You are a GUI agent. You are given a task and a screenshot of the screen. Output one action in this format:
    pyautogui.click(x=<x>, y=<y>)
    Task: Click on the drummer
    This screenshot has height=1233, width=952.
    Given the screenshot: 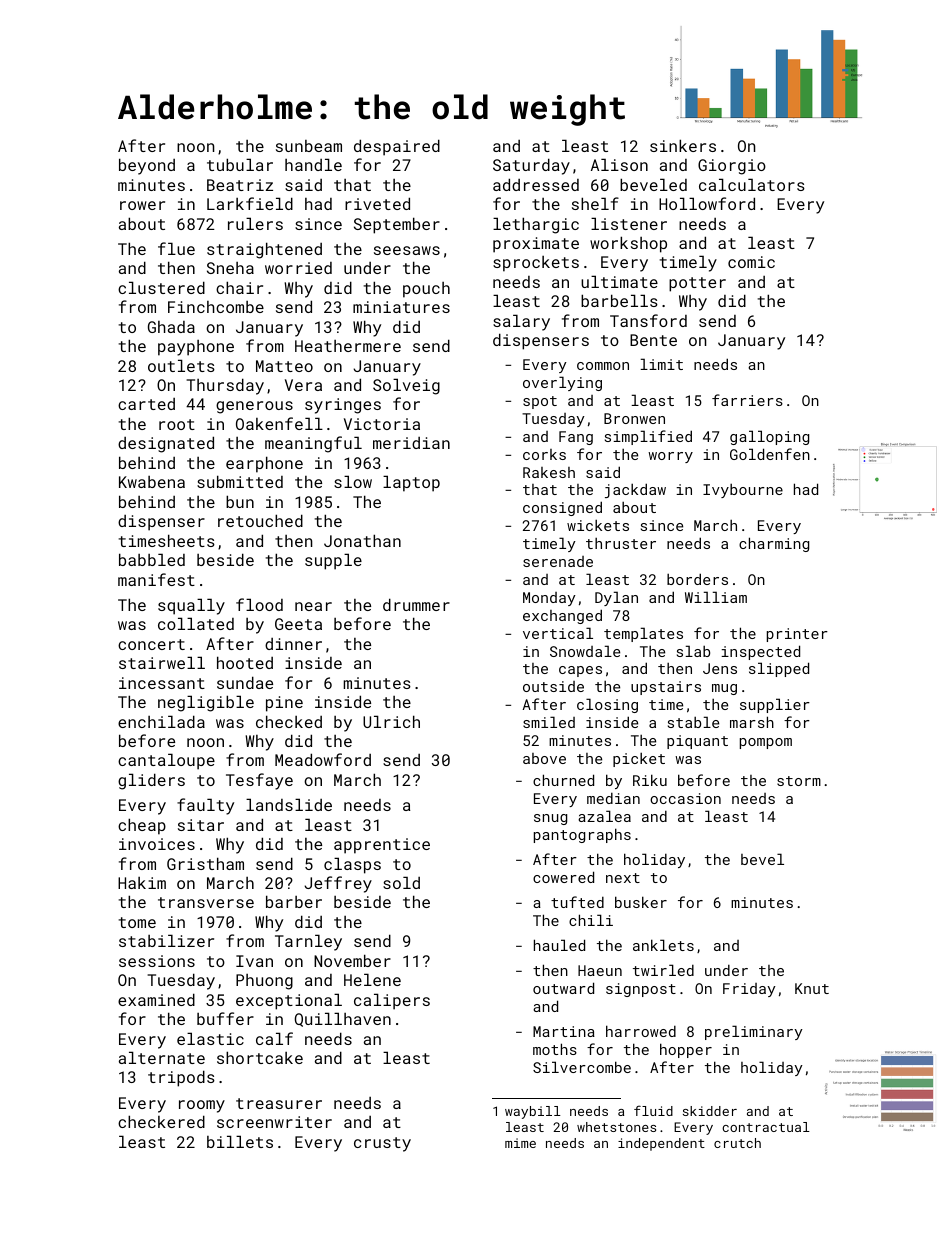 What is the action you would take?
    pyautogui.click(x=416, y=604)
